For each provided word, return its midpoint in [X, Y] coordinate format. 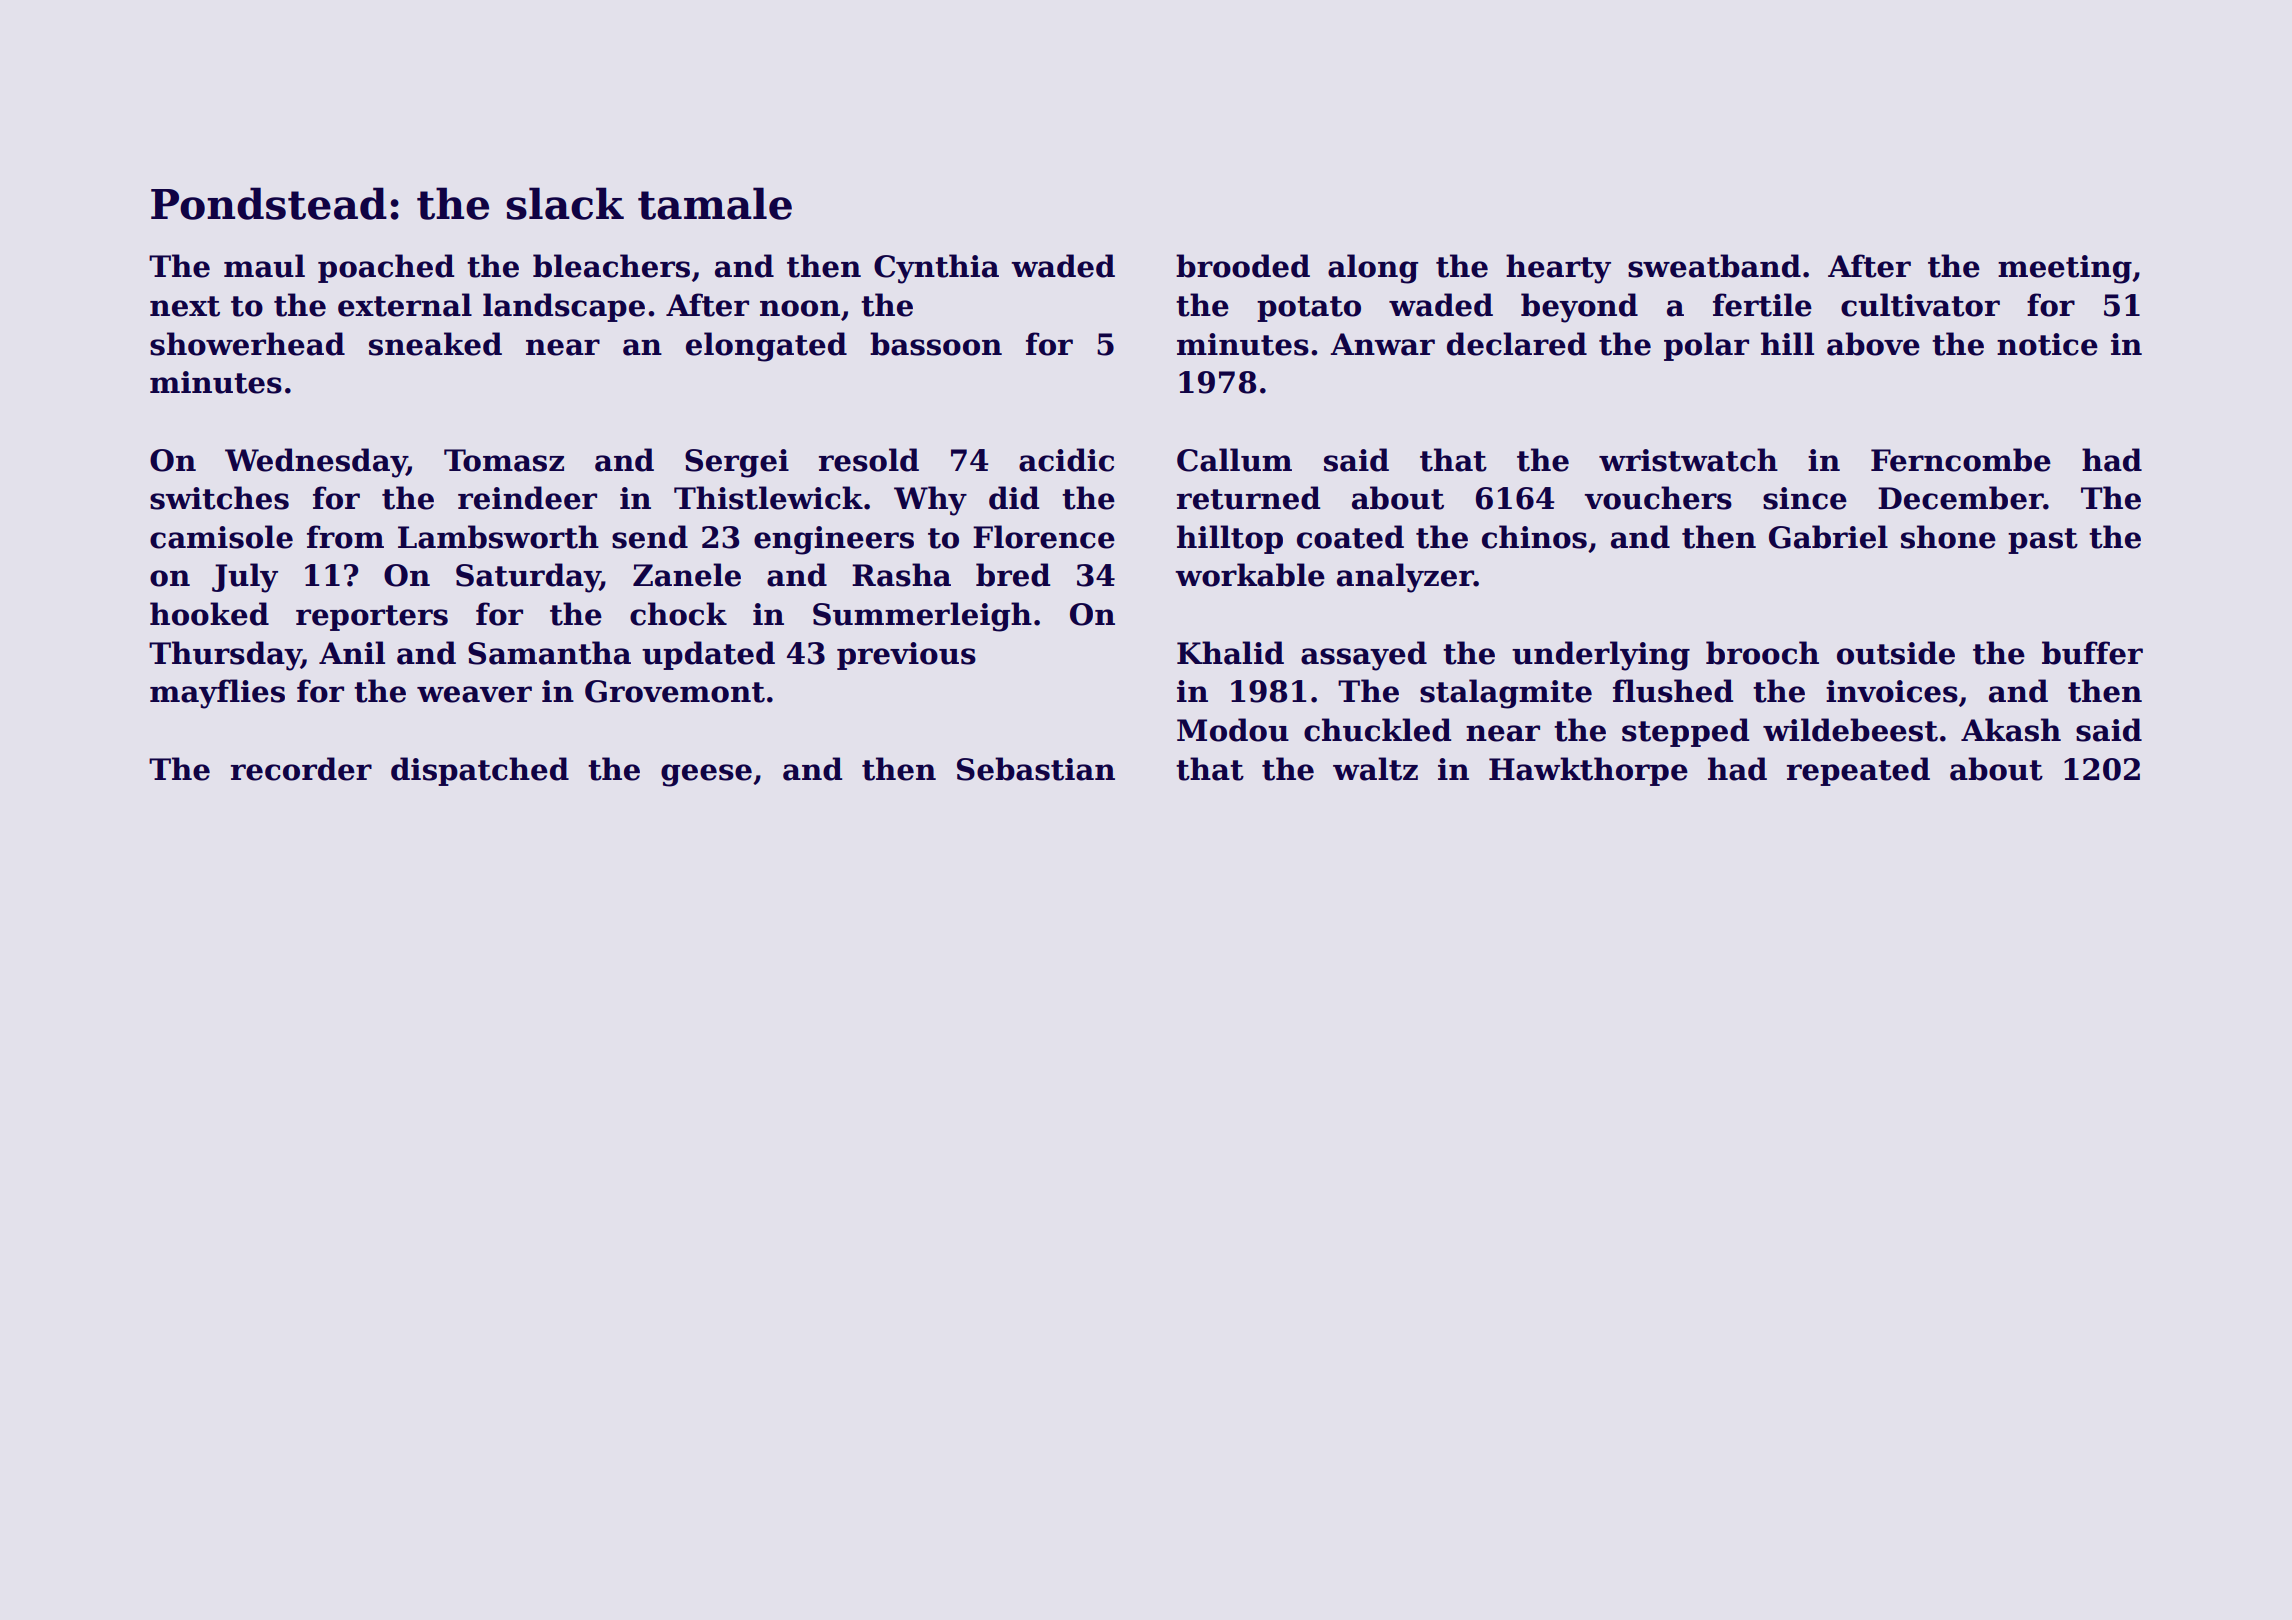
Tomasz [504, 460]
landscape [564, 307]
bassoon [936, 344]
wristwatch [1688, 460]
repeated [1858, 771]
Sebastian [1036, 769]
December [1960, 498]
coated [1350, 537]
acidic [1066, 460]
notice [2047, 344]
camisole [221, 537]
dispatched [480, 771]
